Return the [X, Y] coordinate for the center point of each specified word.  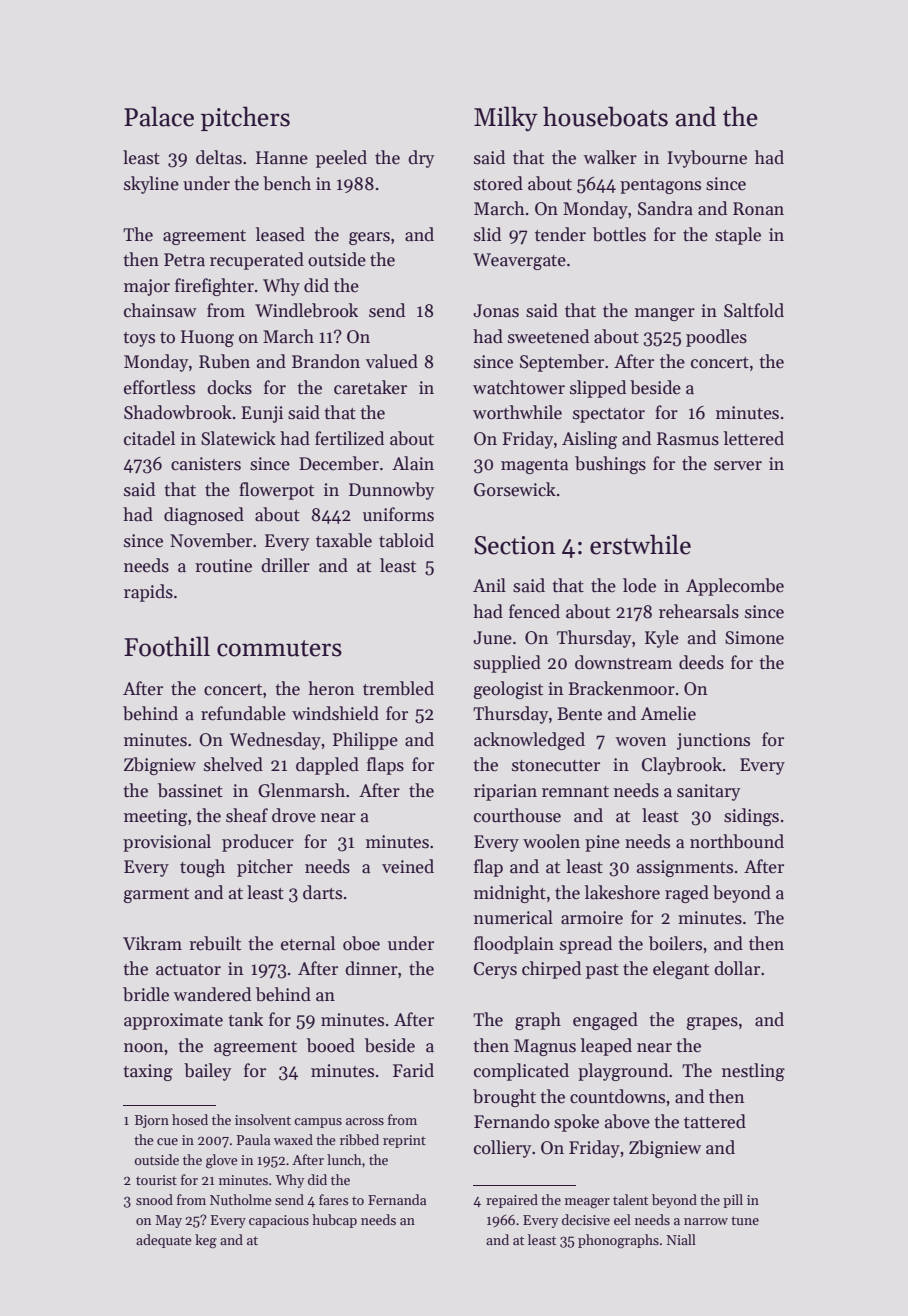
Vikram [152, 943]
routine [223, 566]
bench [287, 183]
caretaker [370, 387]
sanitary [708, 792]
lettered [754, 438]
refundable [243, 713]
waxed [293, 1139]
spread [586, 945]
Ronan [758, 209]
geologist [508, 690]
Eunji [262, 414]
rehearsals [699, 611]
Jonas [496, 311]
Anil [489, 585]
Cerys [495, 970]
